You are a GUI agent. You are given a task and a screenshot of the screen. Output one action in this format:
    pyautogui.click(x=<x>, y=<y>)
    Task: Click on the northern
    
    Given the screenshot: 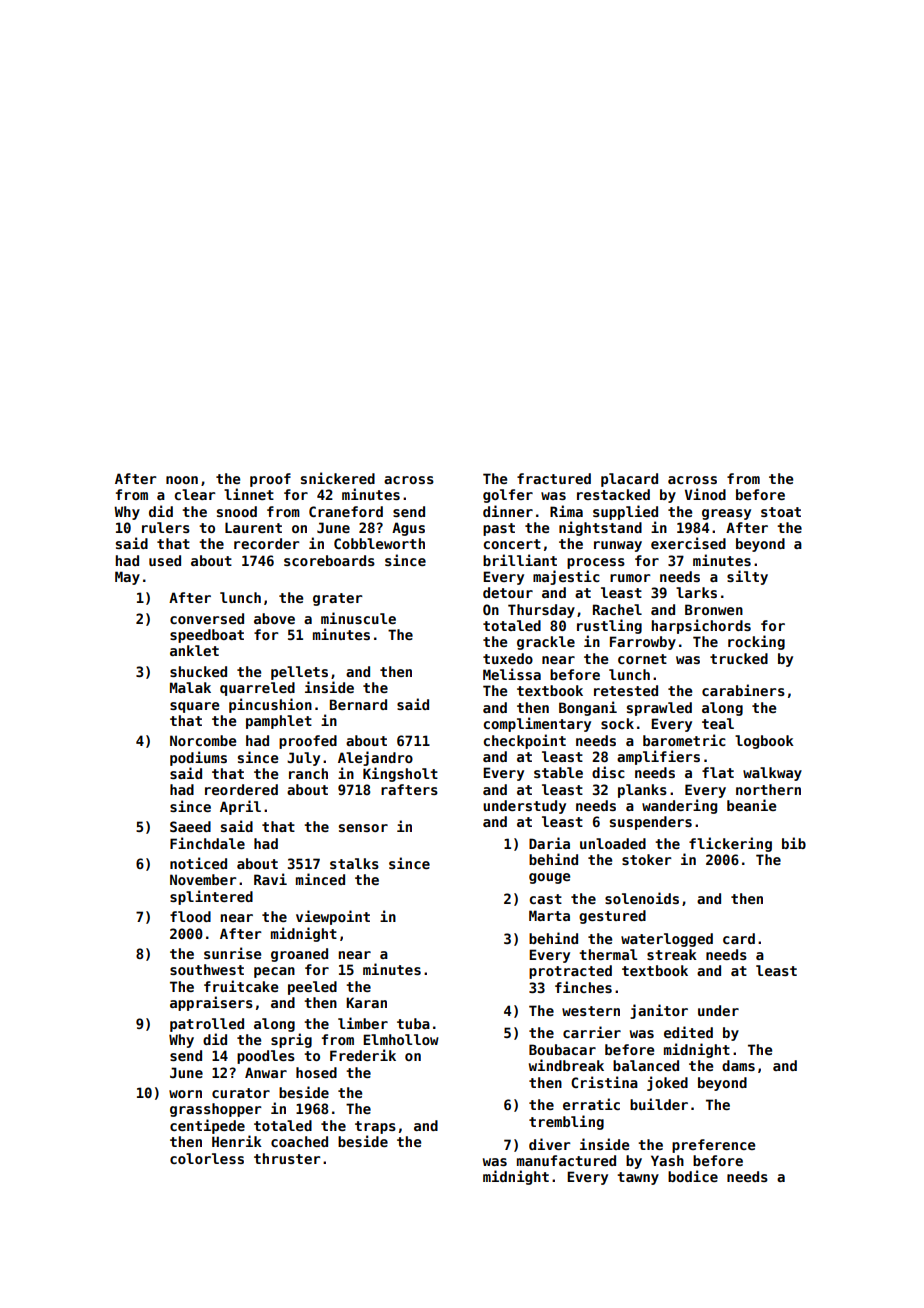 What is the action you would take?
    pyautogui.click(x=768, y=789)
